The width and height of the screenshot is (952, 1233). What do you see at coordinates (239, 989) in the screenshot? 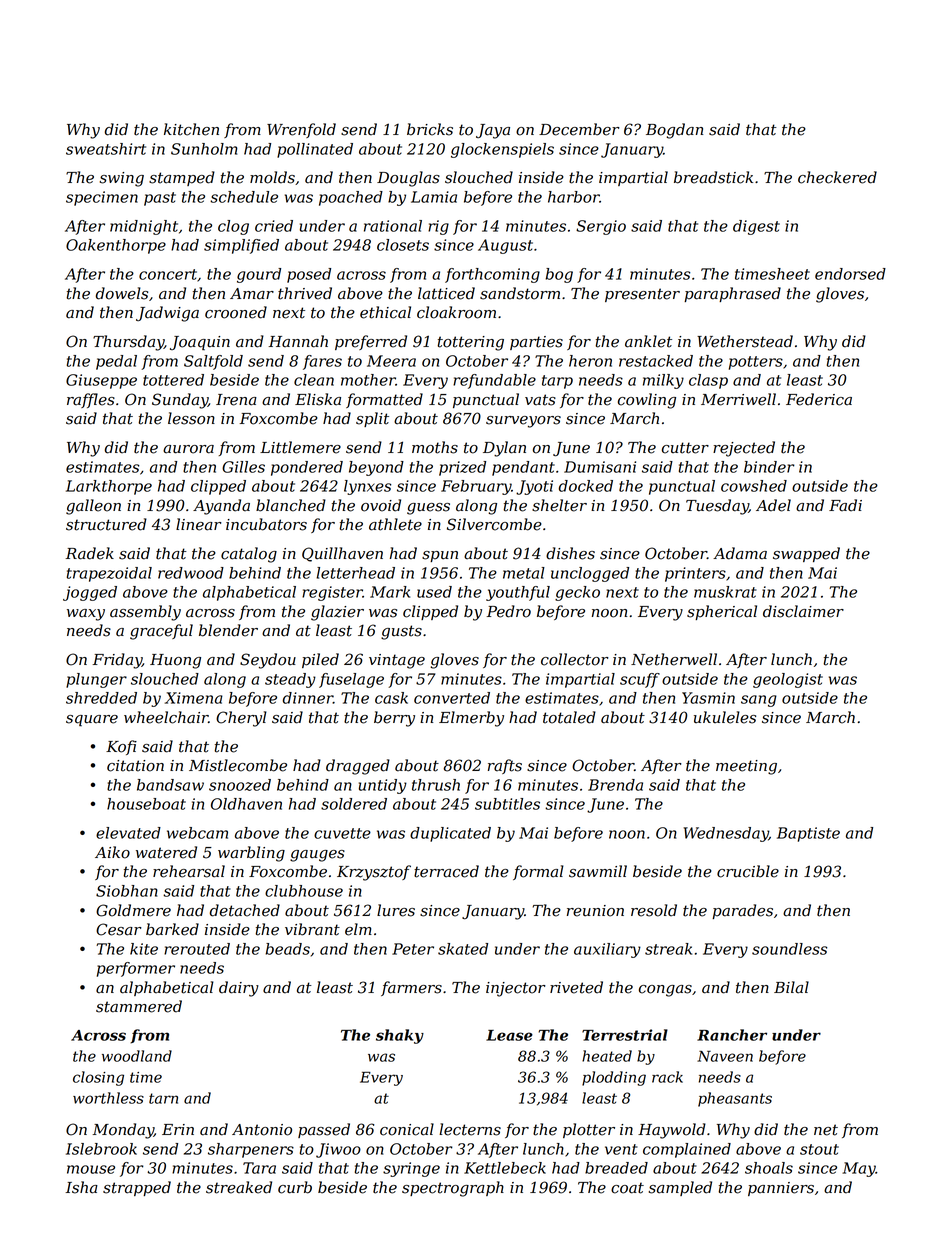
I see `dairy` at bounding box center [239, 989].
